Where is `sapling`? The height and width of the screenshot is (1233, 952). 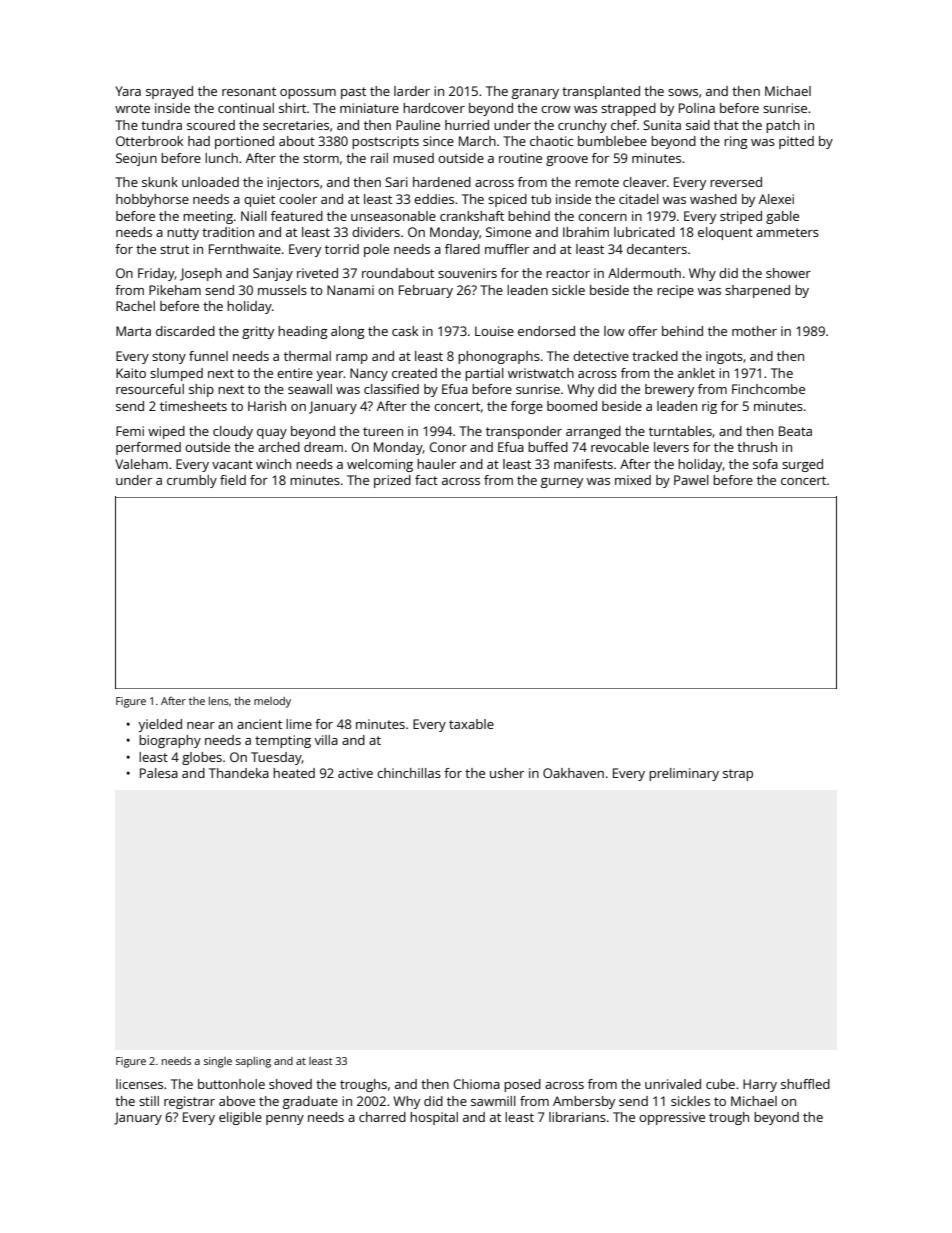 sapling is located at coordinates (253, 1062).
